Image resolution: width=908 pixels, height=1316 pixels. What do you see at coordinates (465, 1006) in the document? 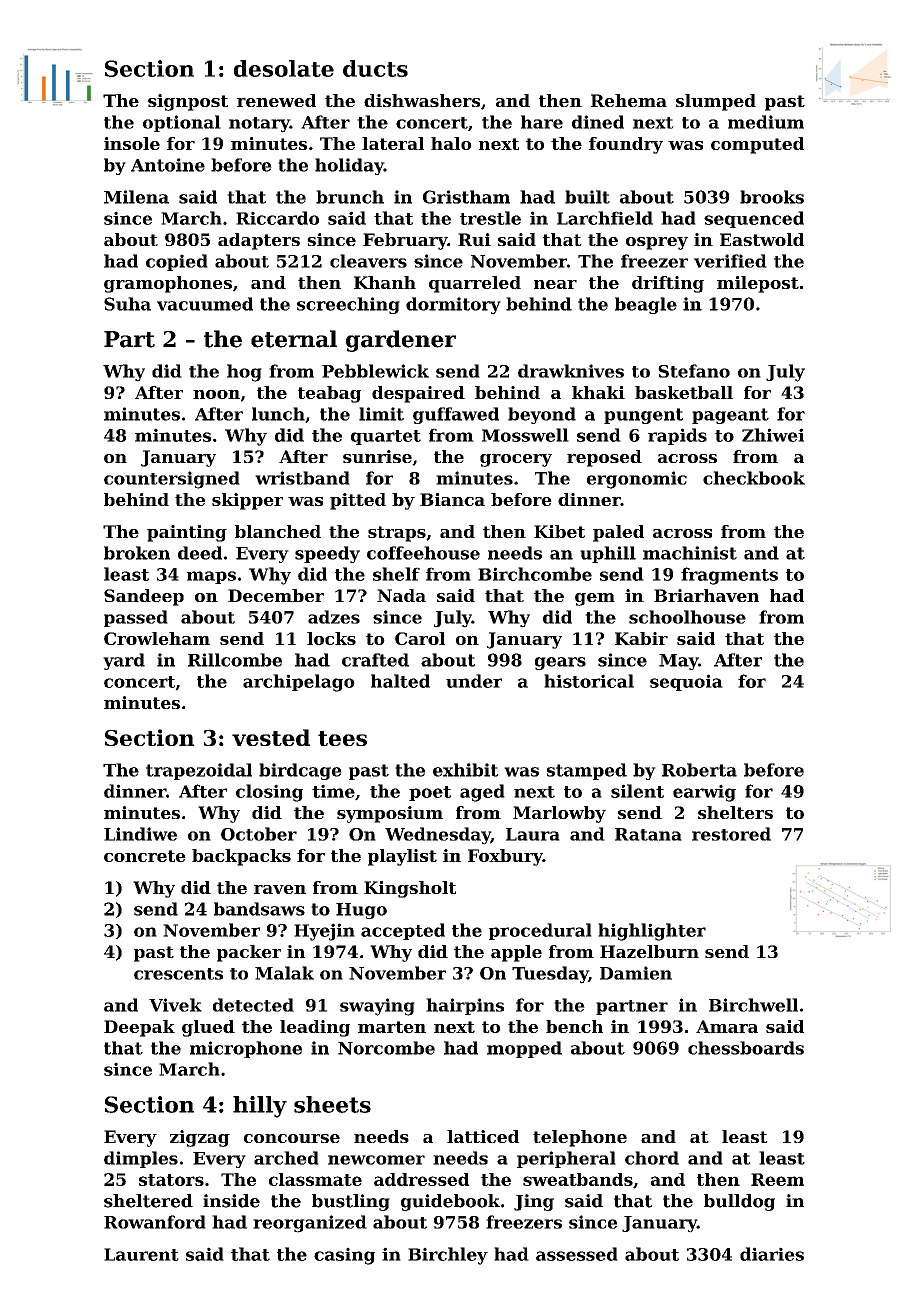
I see `hairpins` at bounding box center [465, 1006].
